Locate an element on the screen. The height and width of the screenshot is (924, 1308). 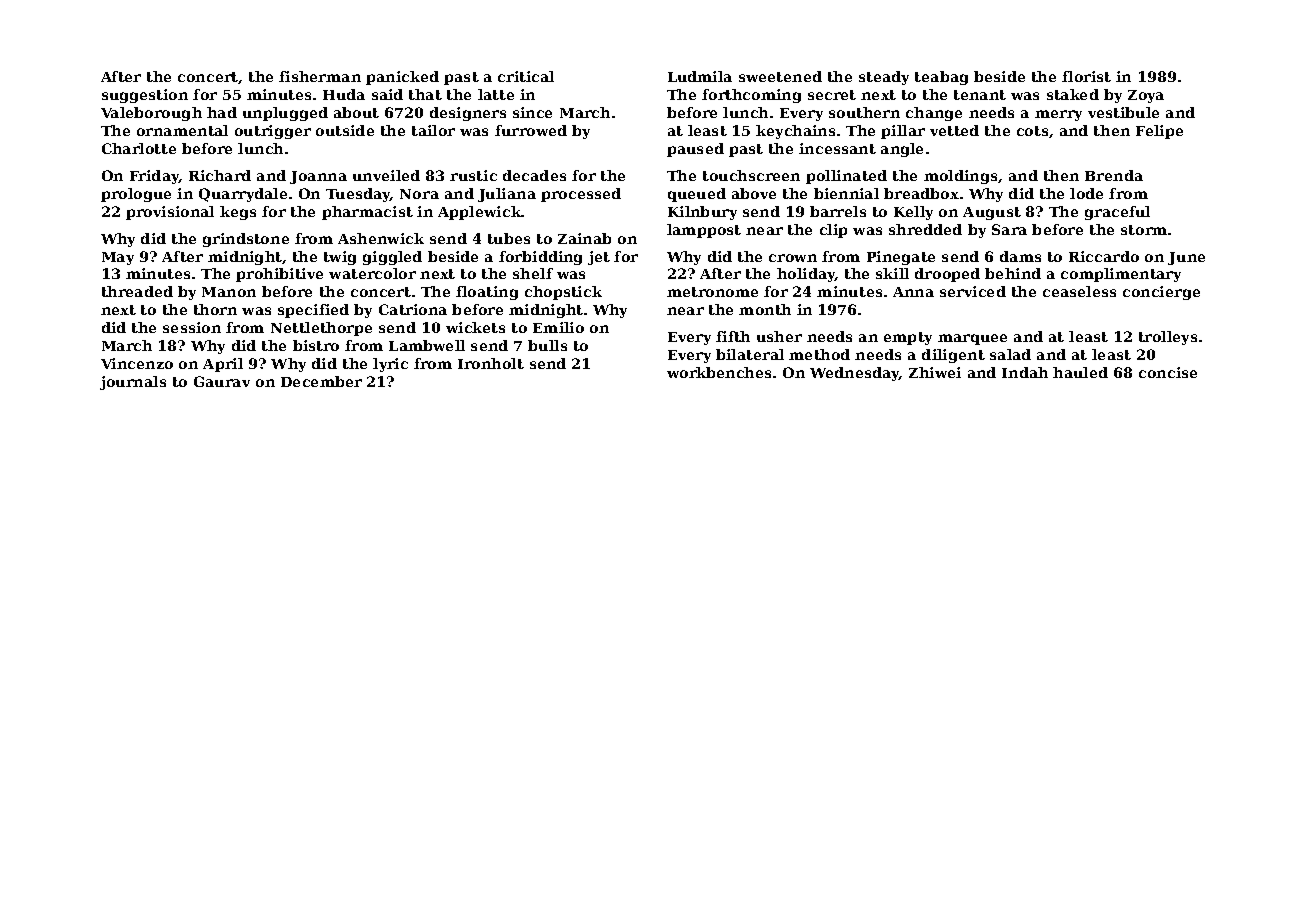
sweetened is located at coordinates (780, 76).
